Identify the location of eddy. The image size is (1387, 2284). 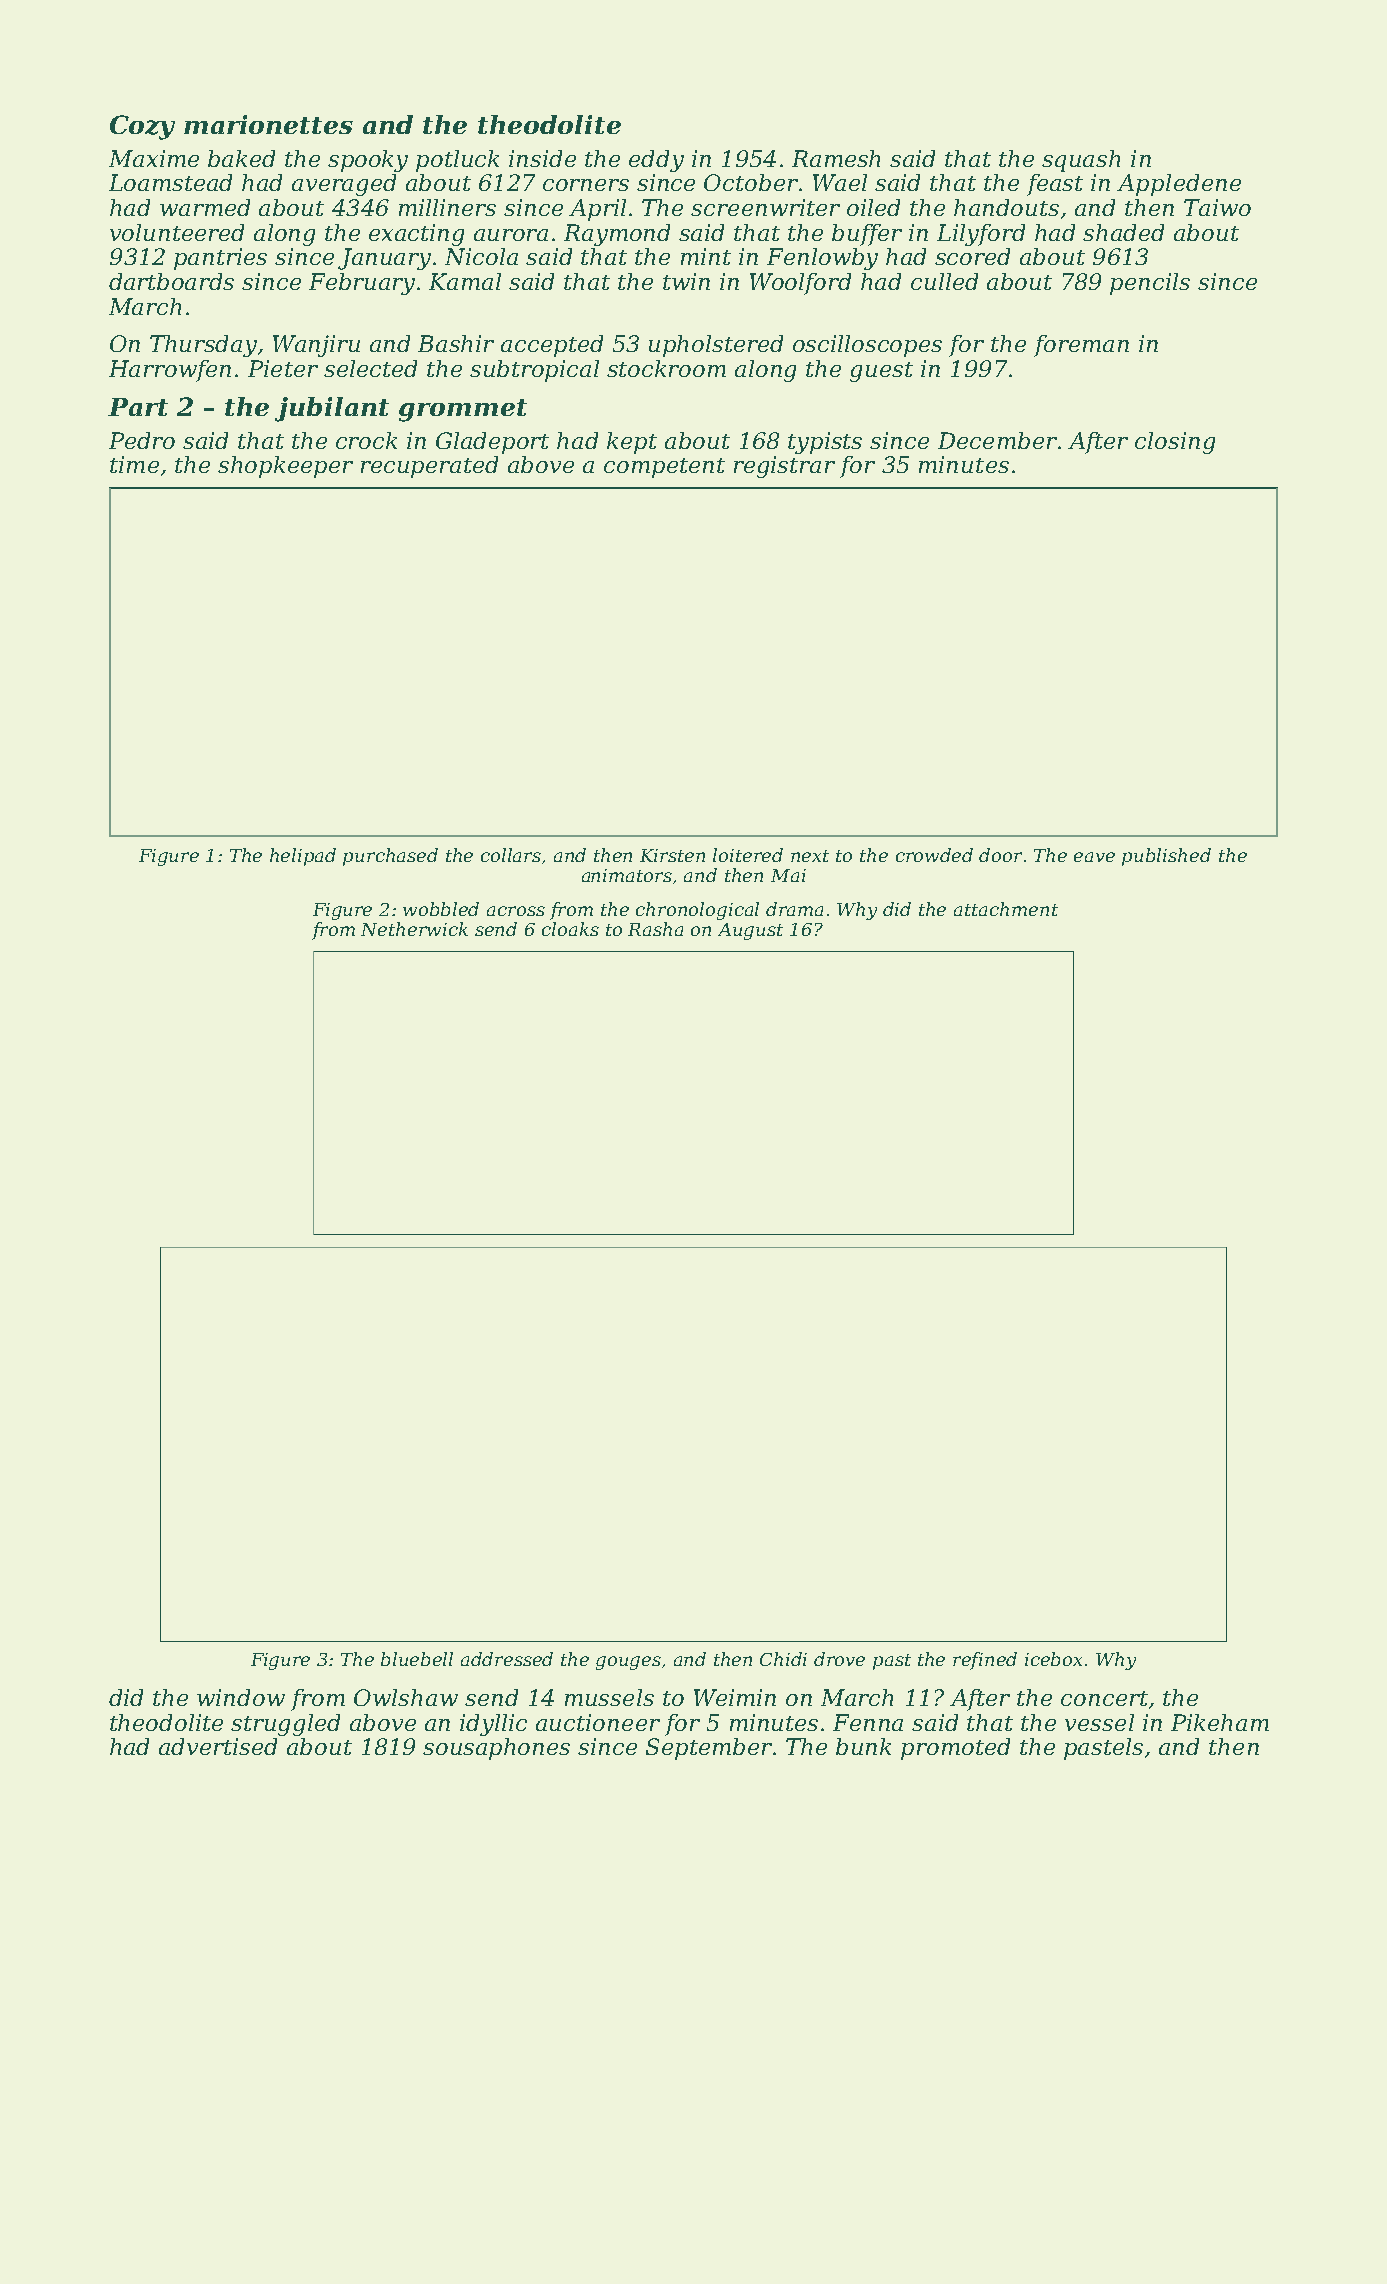
(656, 161).
